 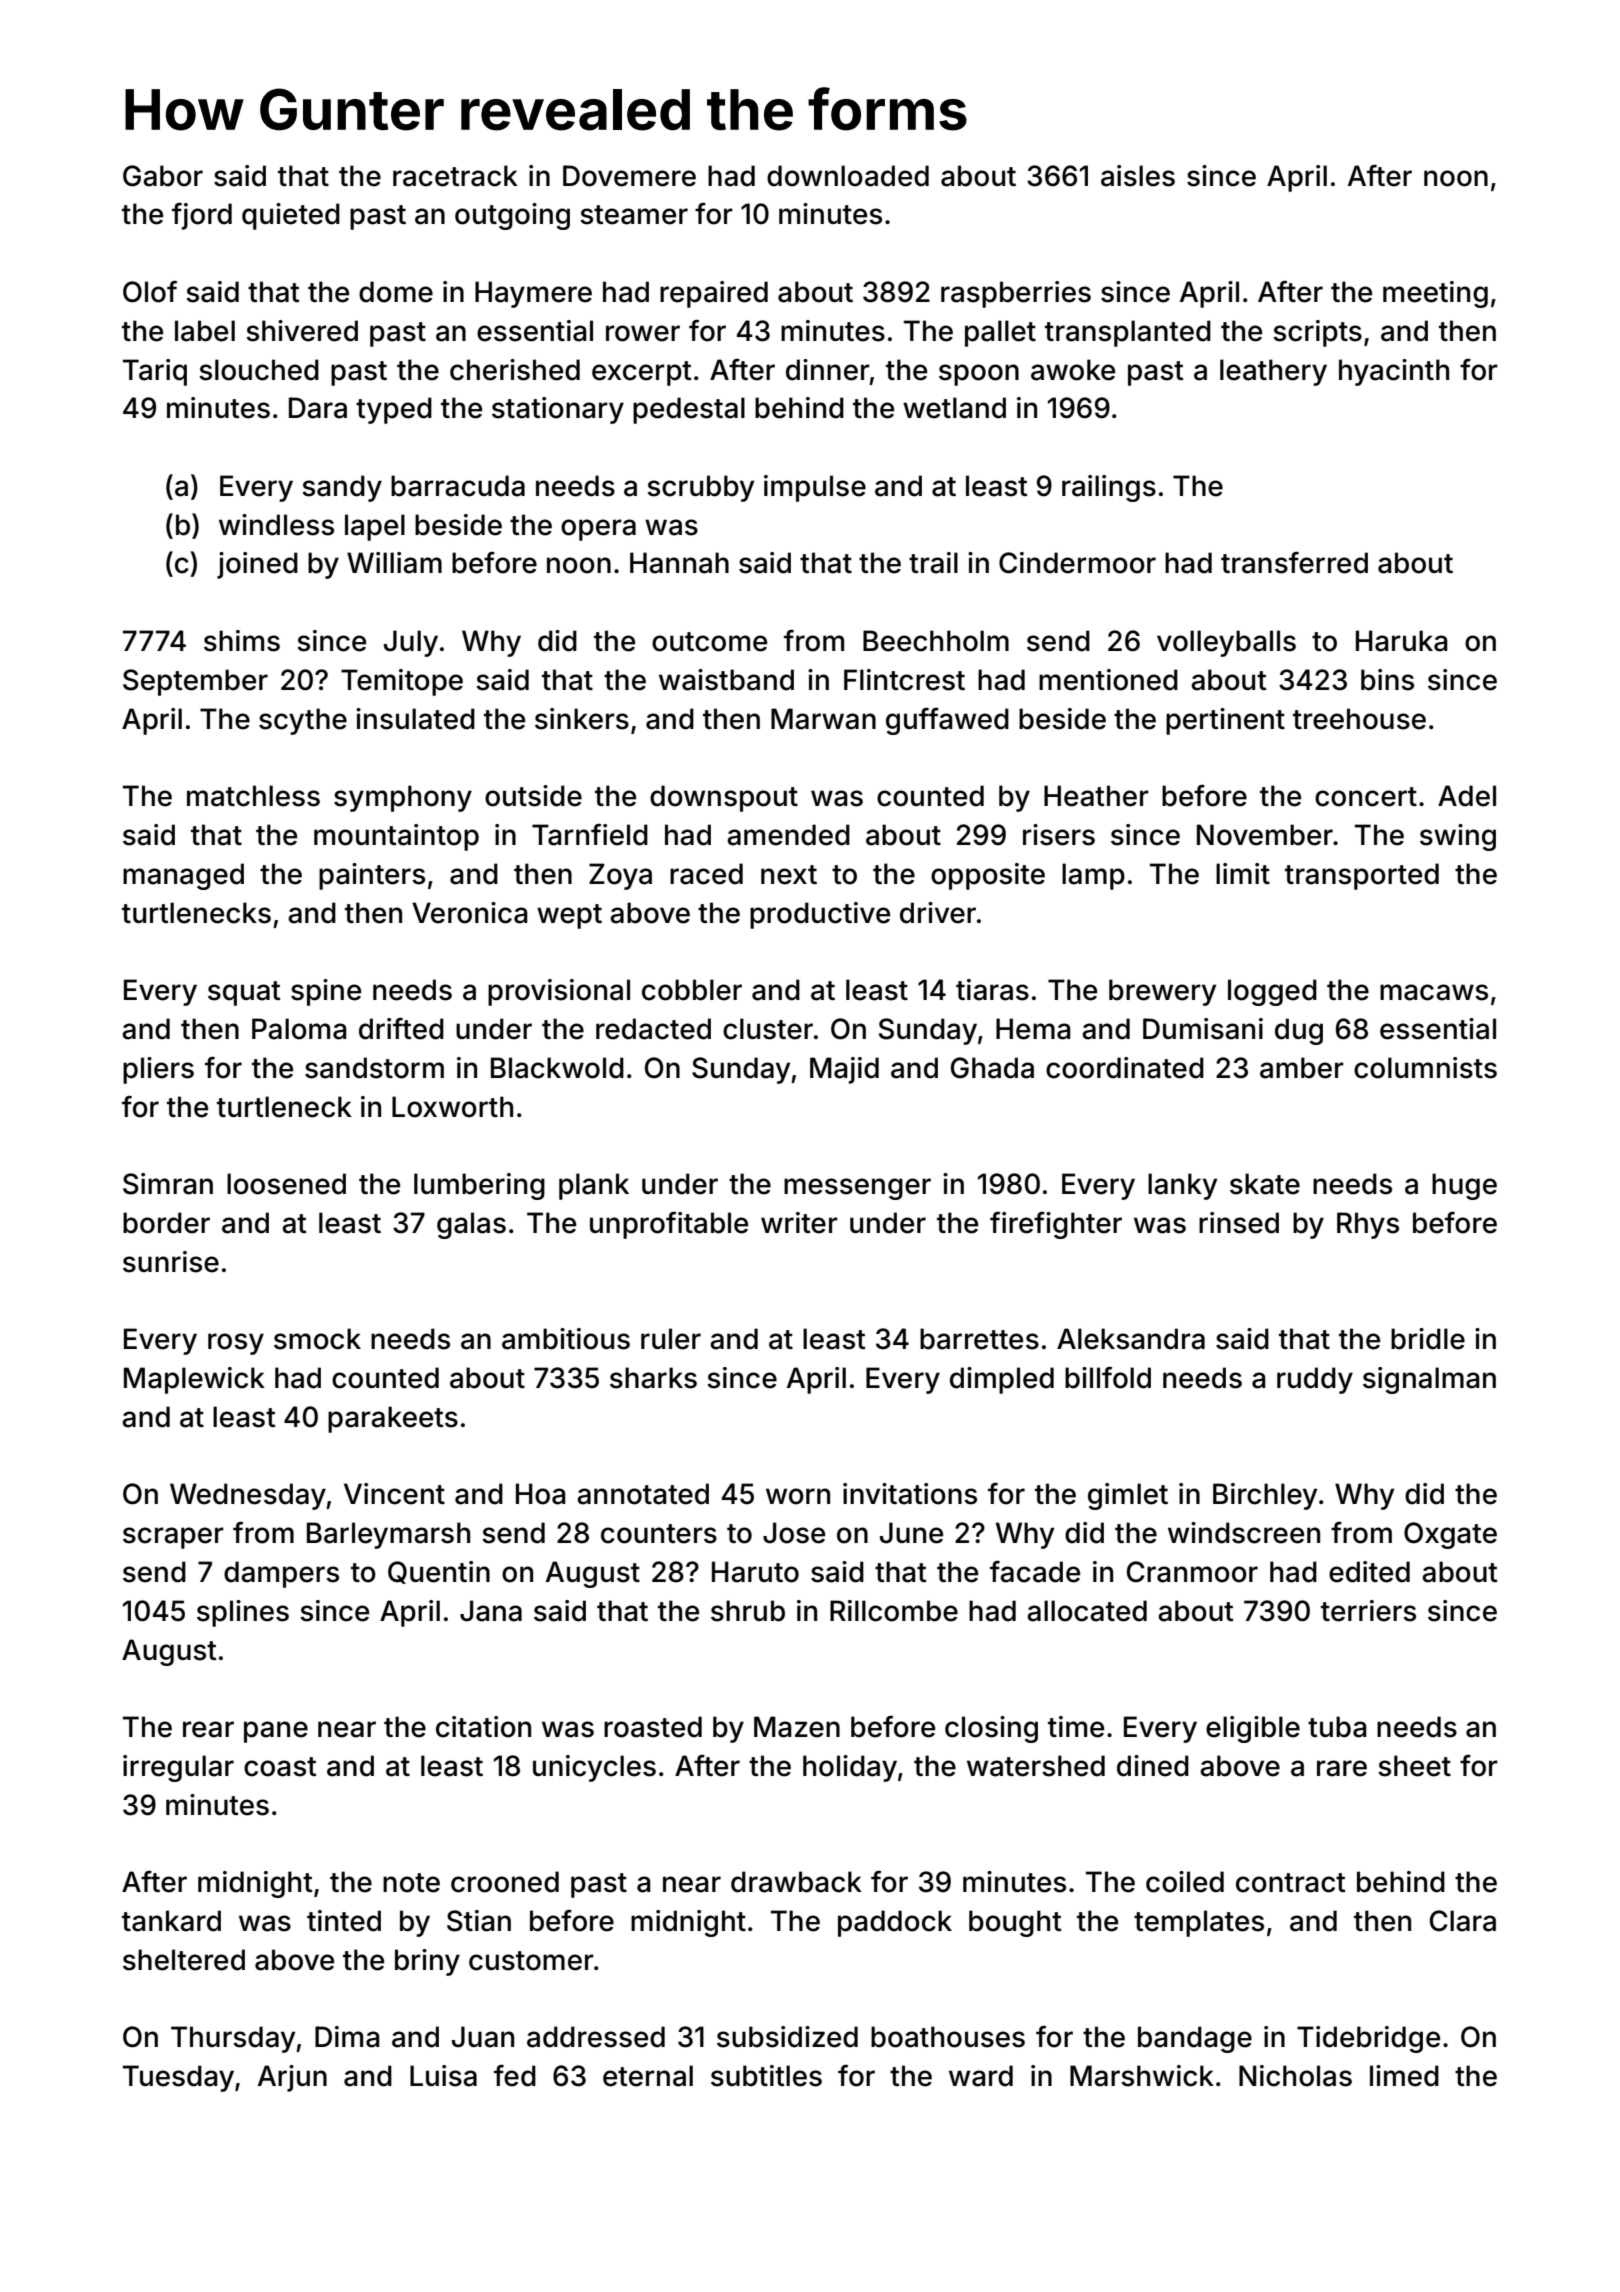 What do you see at coordinates (178, 1768) in the screenshot?
I see `irregular` at bounding box center [178, 1768].
